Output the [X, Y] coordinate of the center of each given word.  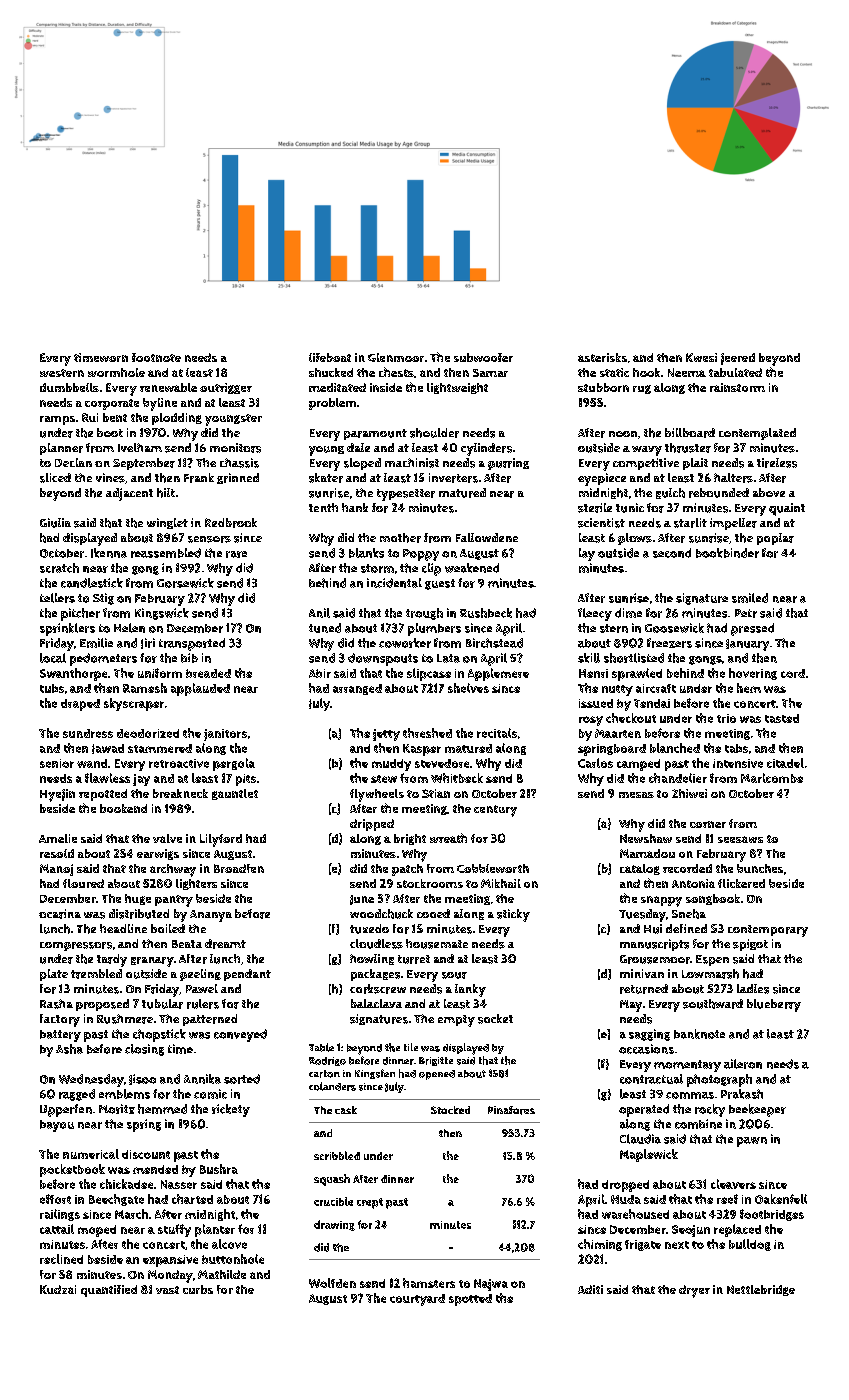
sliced [55, 478]
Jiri [148, 643]
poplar [775, 539]
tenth [323, 507]
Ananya [211, 916]
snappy [661, 901]
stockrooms [430, 883]
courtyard [417, 1300]
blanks [366, 553]
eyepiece [602, 479]
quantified [109, 1291]
